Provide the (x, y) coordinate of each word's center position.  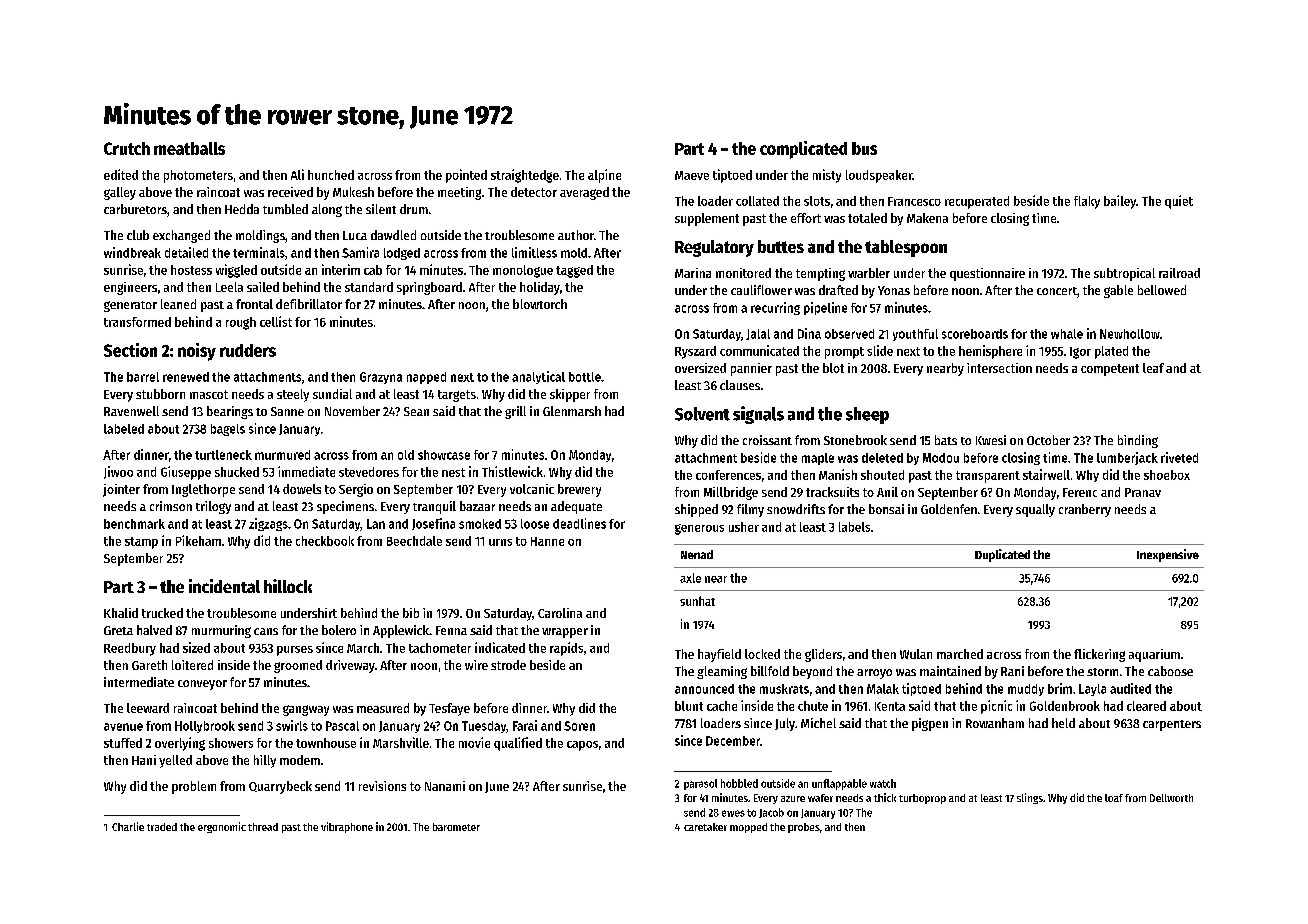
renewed (186, 377)
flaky (1087, 202)
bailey (1120, 202)
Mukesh (353, 192)
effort (806, 218)
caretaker (705, 827)
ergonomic (222, 827)
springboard (429, 288)
